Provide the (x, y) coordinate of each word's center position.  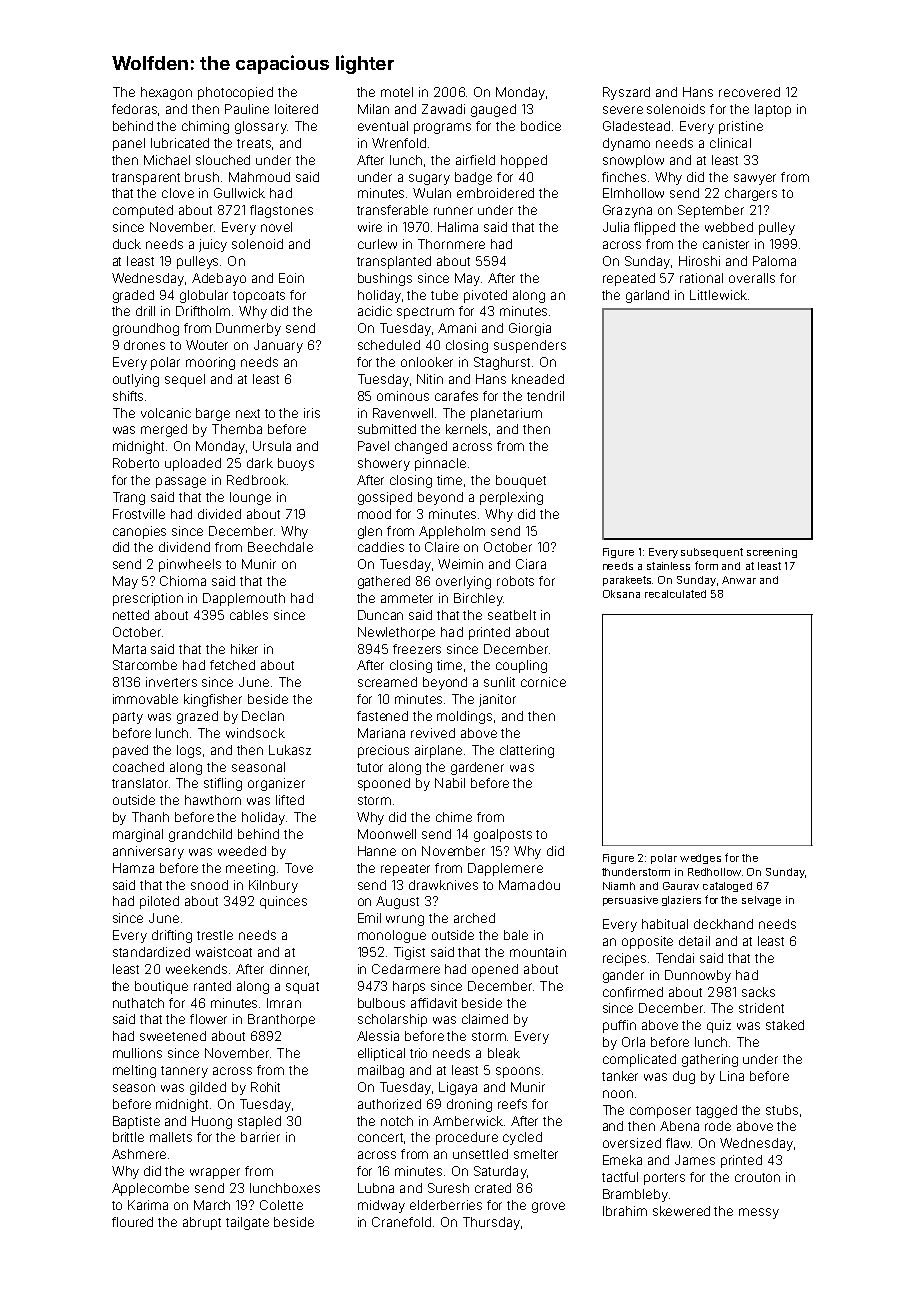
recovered (749, 92)
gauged (493, 110)
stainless (668, 566)
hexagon (166, 93)
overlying (463, 582)
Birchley (478, 599)
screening (772, 553)
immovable (145, 699)
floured (132, 1222)
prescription (148, 599)
